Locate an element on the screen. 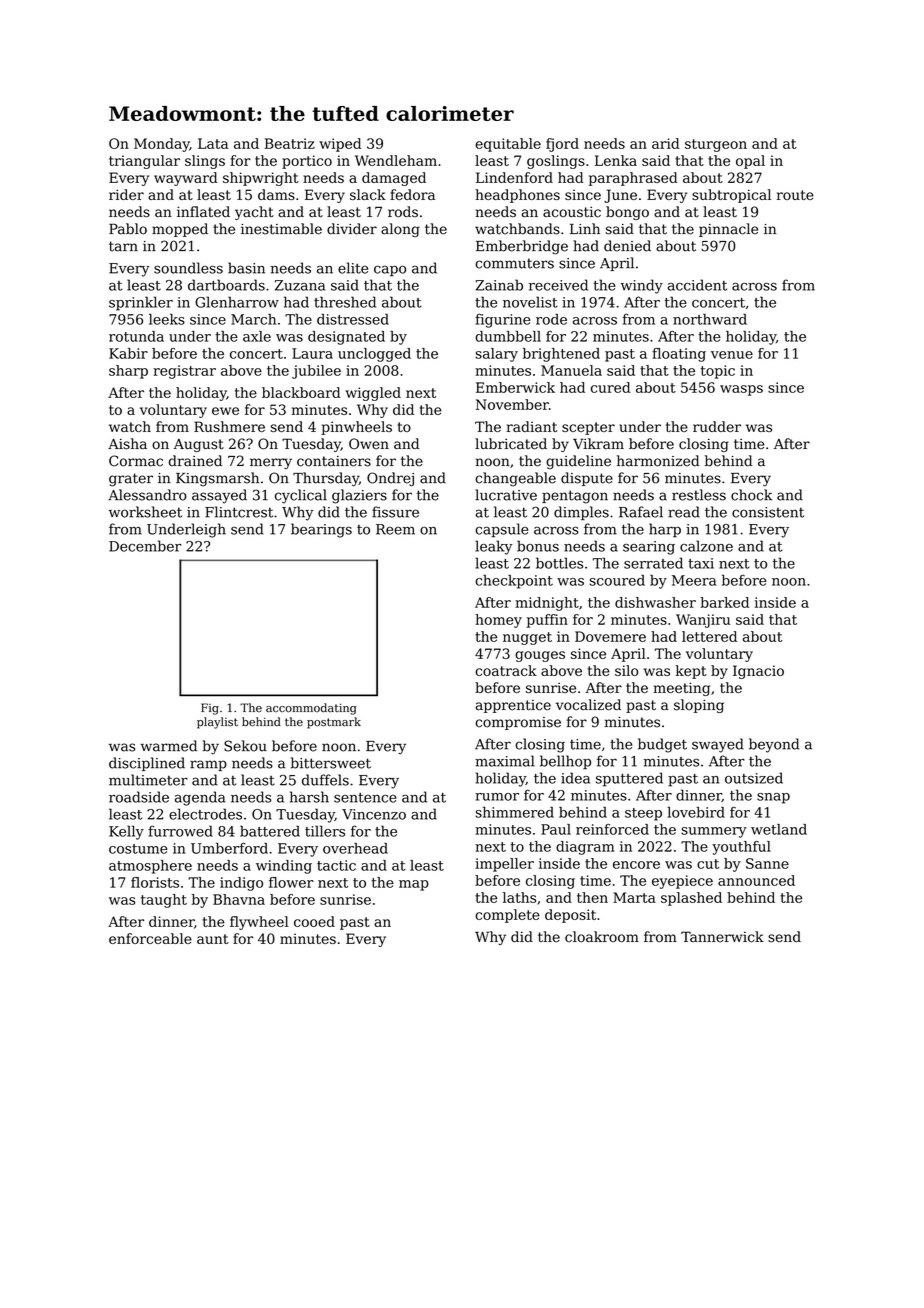 The image size is (924, 1308). commuters is located at coordinates (514, 263).
